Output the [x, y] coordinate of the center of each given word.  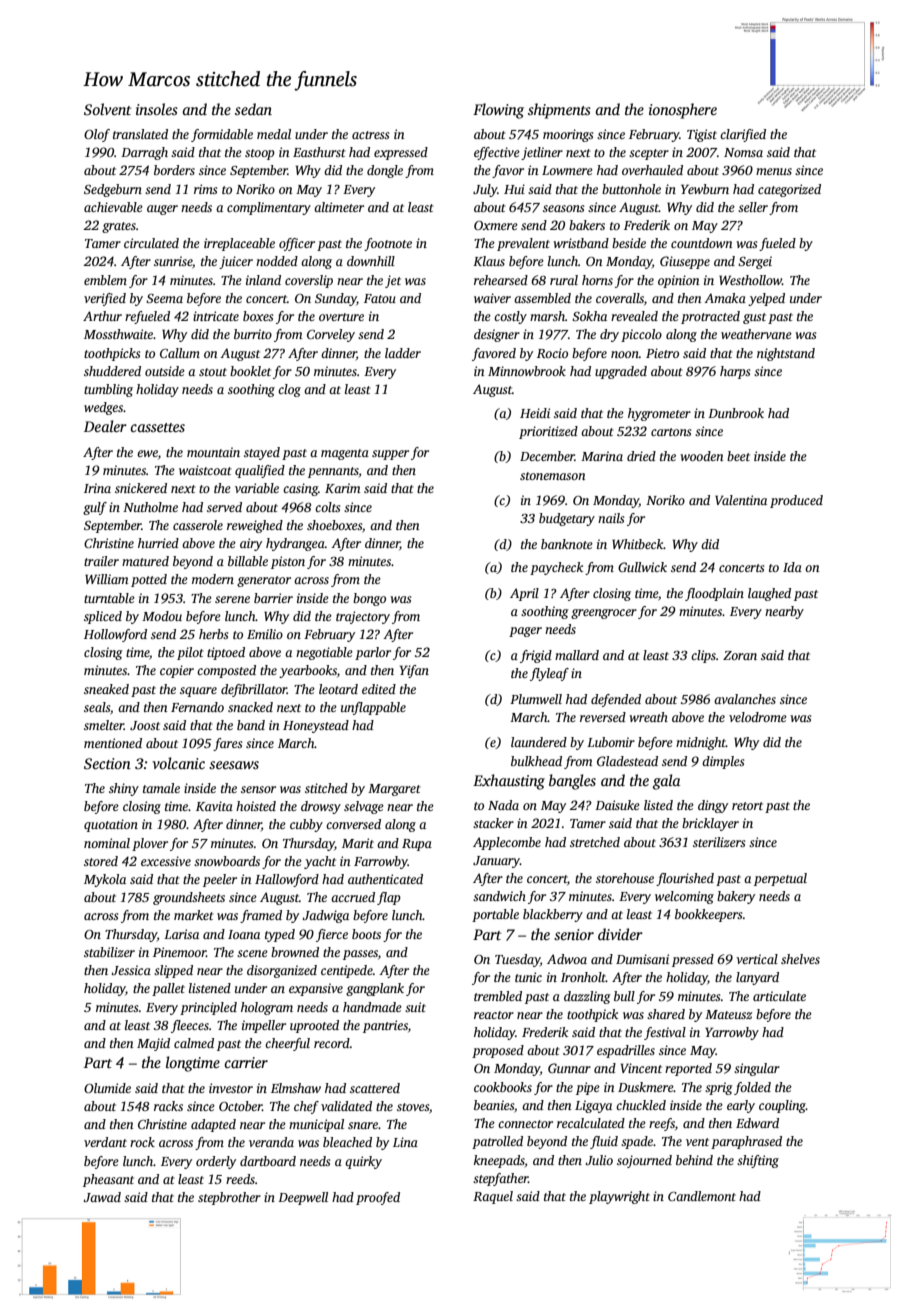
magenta [345, 454]
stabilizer [109, 952]
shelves [800, 959]
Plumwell [536, 699]
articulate [779, 996]
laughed [769, 594]
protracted [710, 317]
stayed [262, 453]
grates [119, 227]
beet [738, 456]
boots [366, 934]
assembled [542, 298]
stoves [413, 1107]
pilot [190, 653]
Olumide [107, 1088]
